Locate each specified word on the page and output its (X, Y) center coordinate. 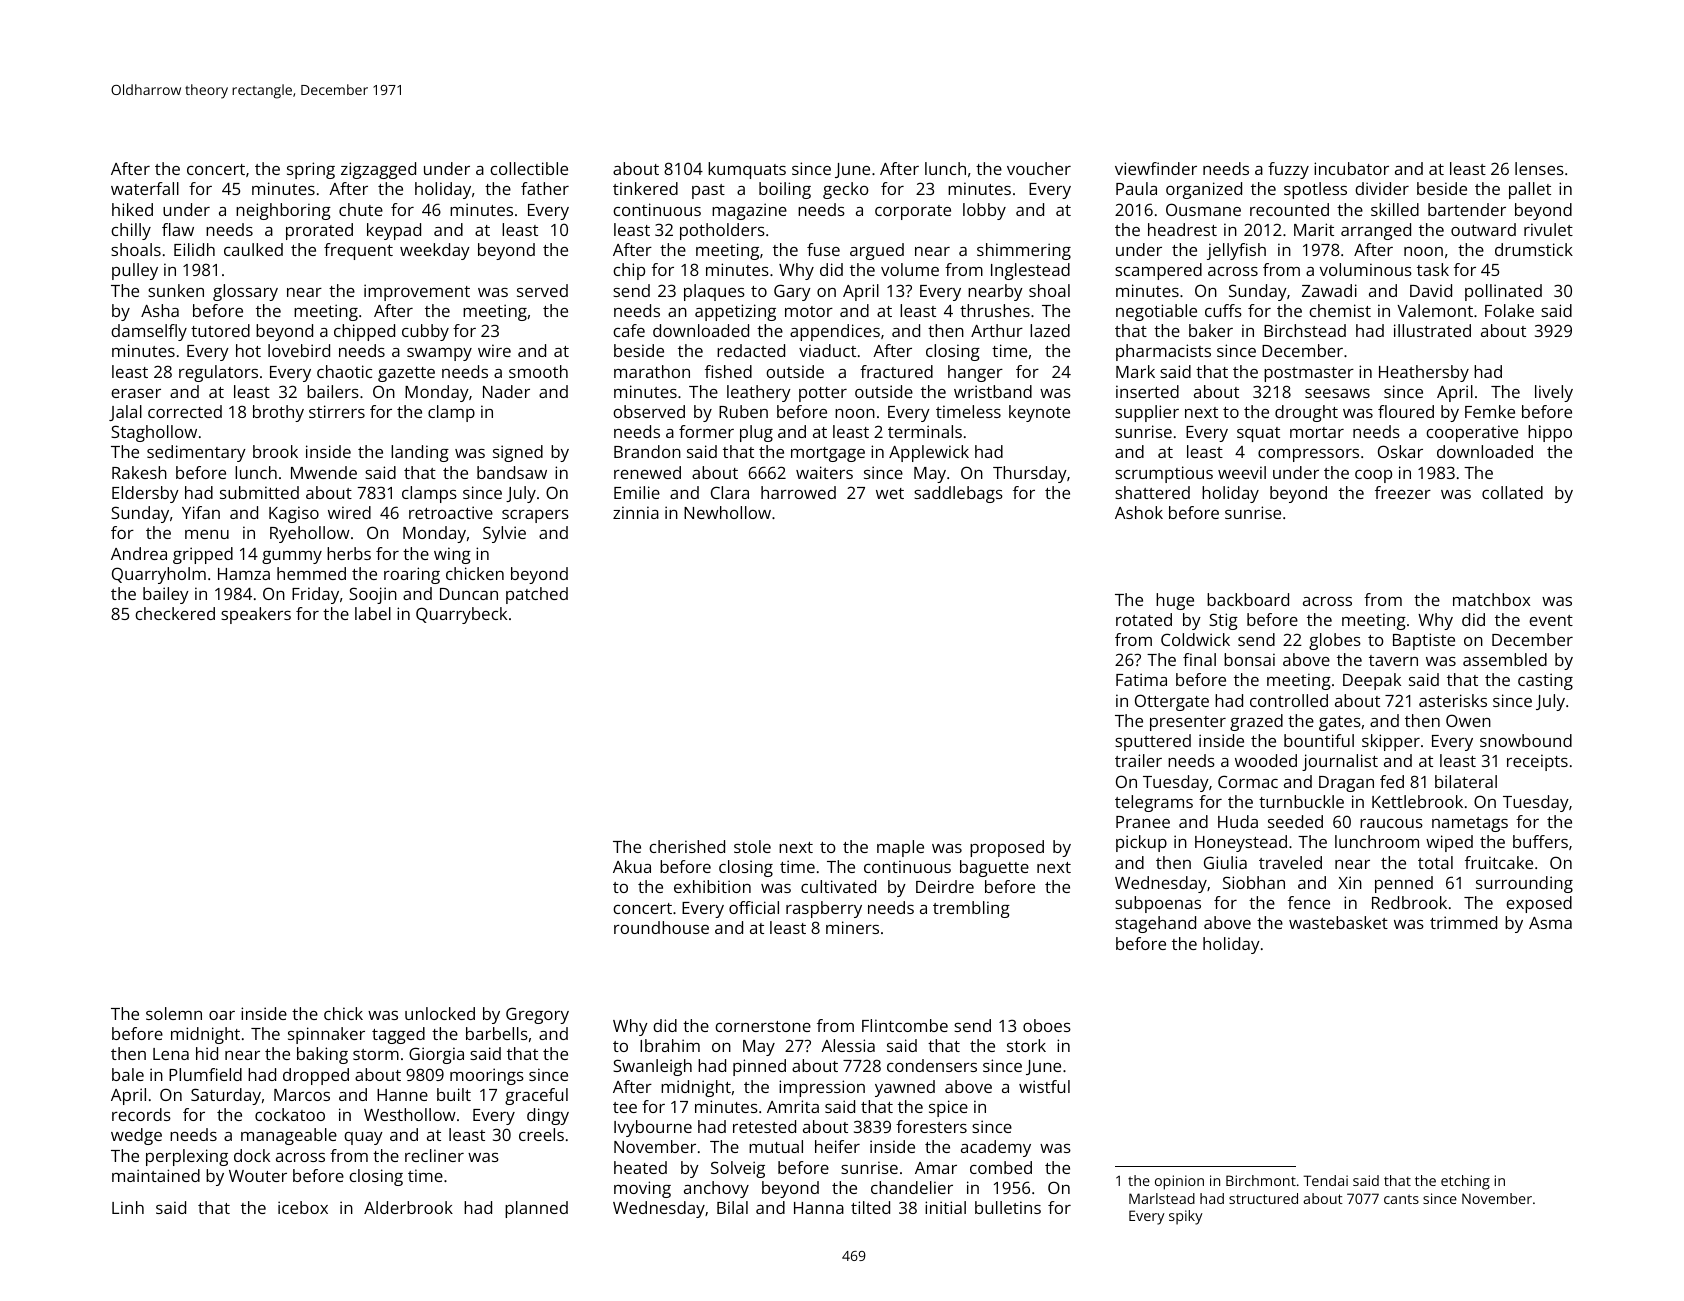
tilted (870, 1207)
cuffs (1223, 310)
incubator (1351, 168)
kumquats (747, 170)
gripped (203, 555)
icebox (303, 1207)
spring (311, 170)
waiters (824, 472)
